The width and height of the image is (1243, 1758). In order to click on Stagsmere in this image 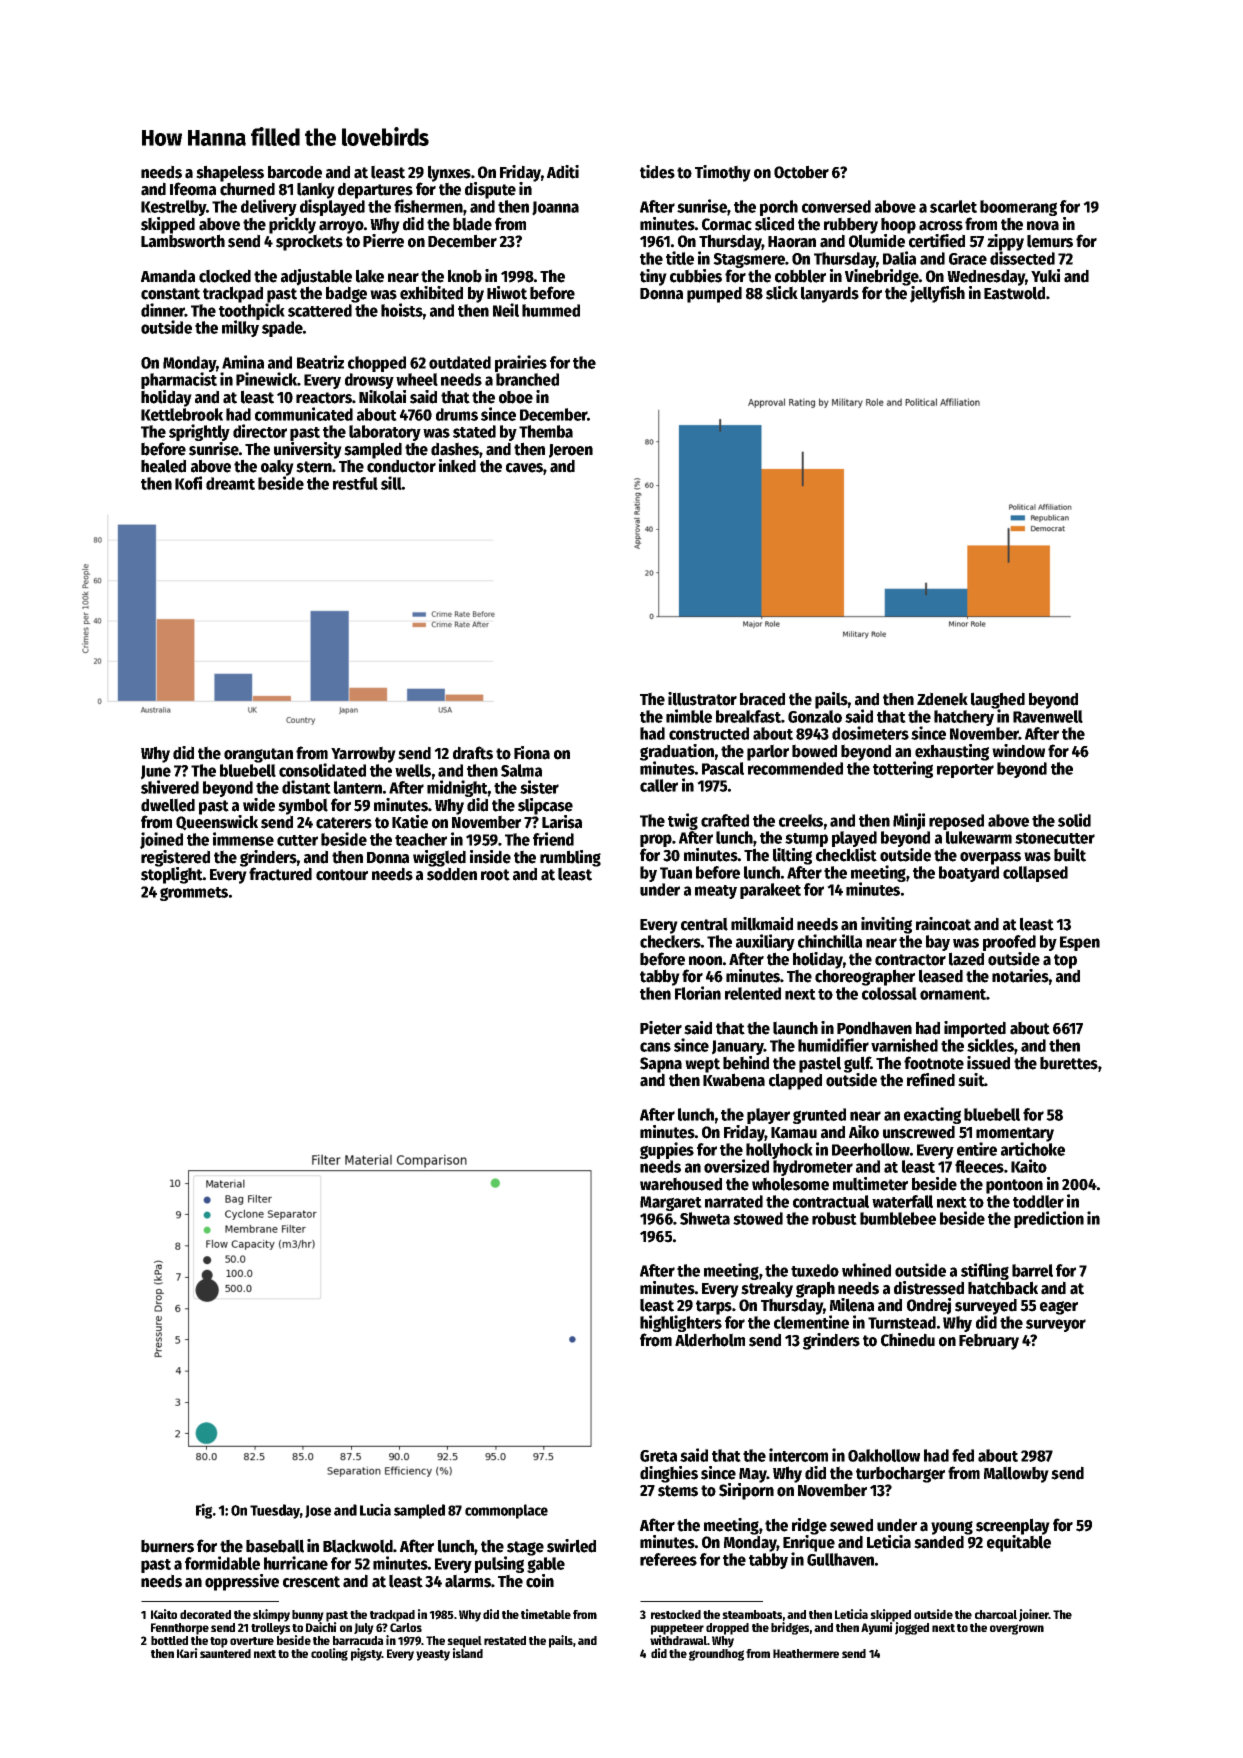, I will do `click(749, 260)`.
